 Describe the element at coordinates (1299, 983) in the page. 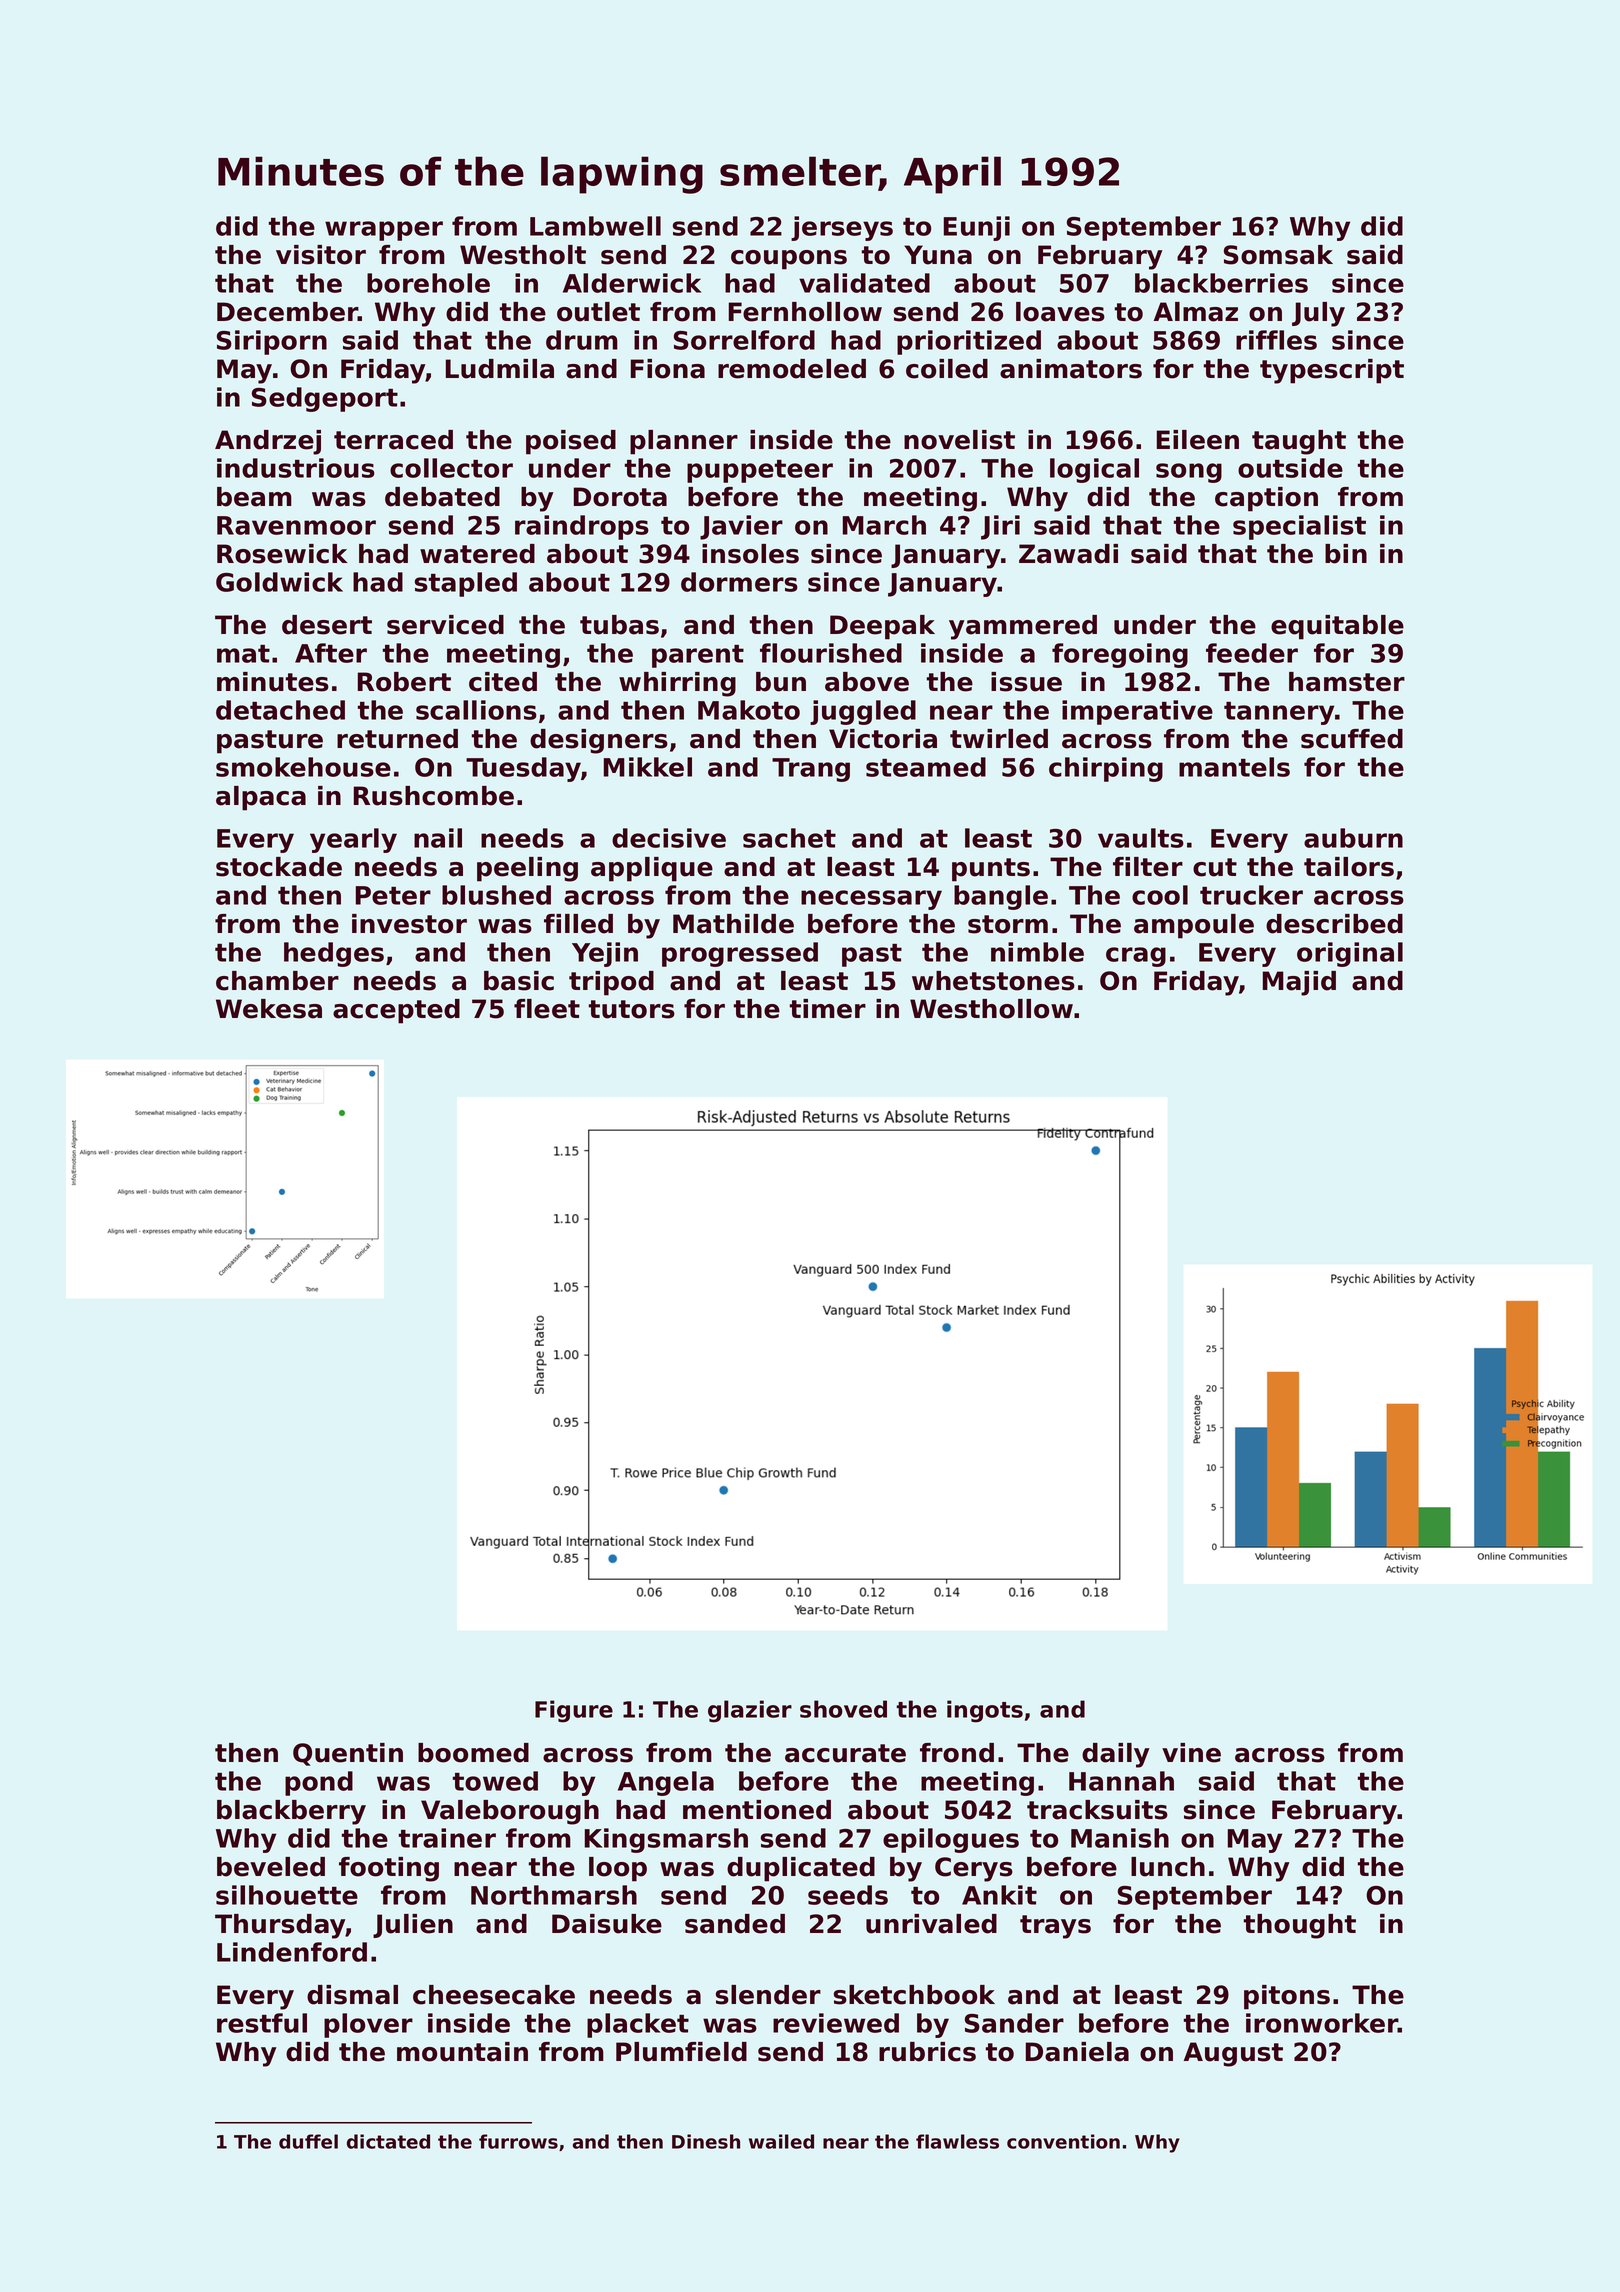

I see `Majid` at that location.
